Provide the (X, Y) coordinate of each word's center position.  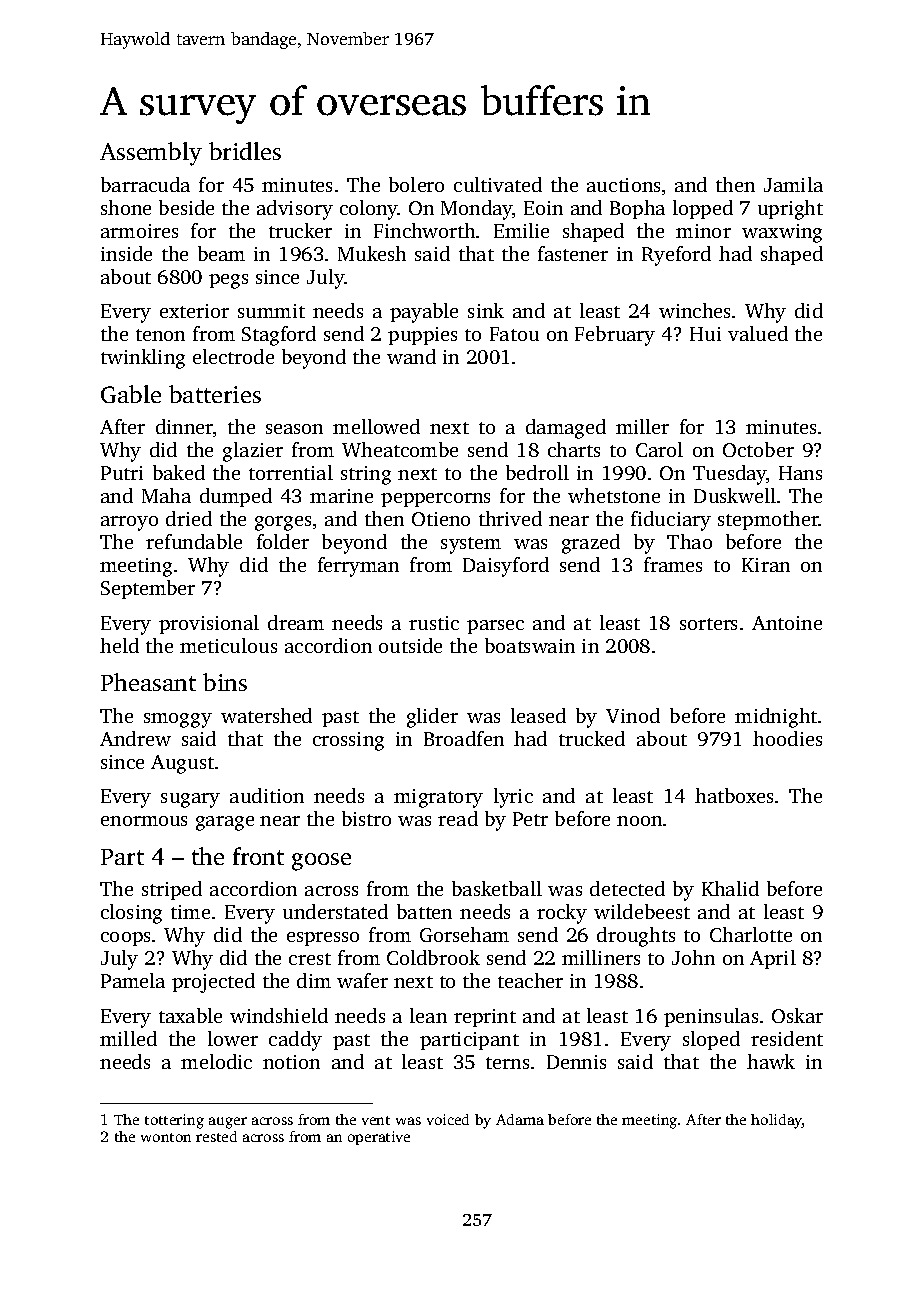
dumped (236, 497)
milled (128, 1038)
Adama (520, 1119)
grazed (591, 544)
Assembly (151, 154)
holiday (776, 1121)
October (758, 449)
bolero (416, 184)
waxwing (782, 233)
